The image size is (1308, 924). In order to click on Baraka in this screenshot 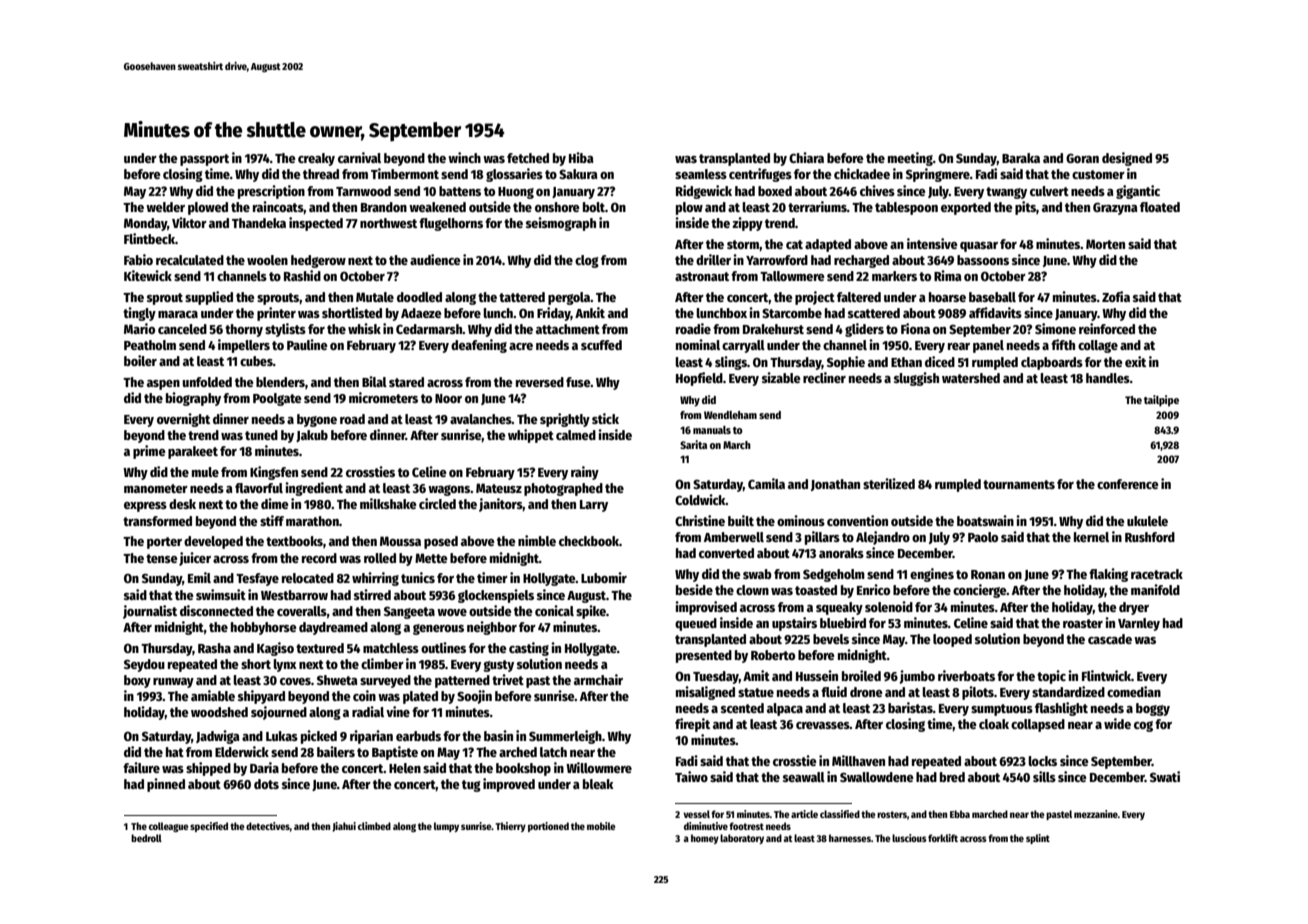, I will do `click(1021, 158)`.
